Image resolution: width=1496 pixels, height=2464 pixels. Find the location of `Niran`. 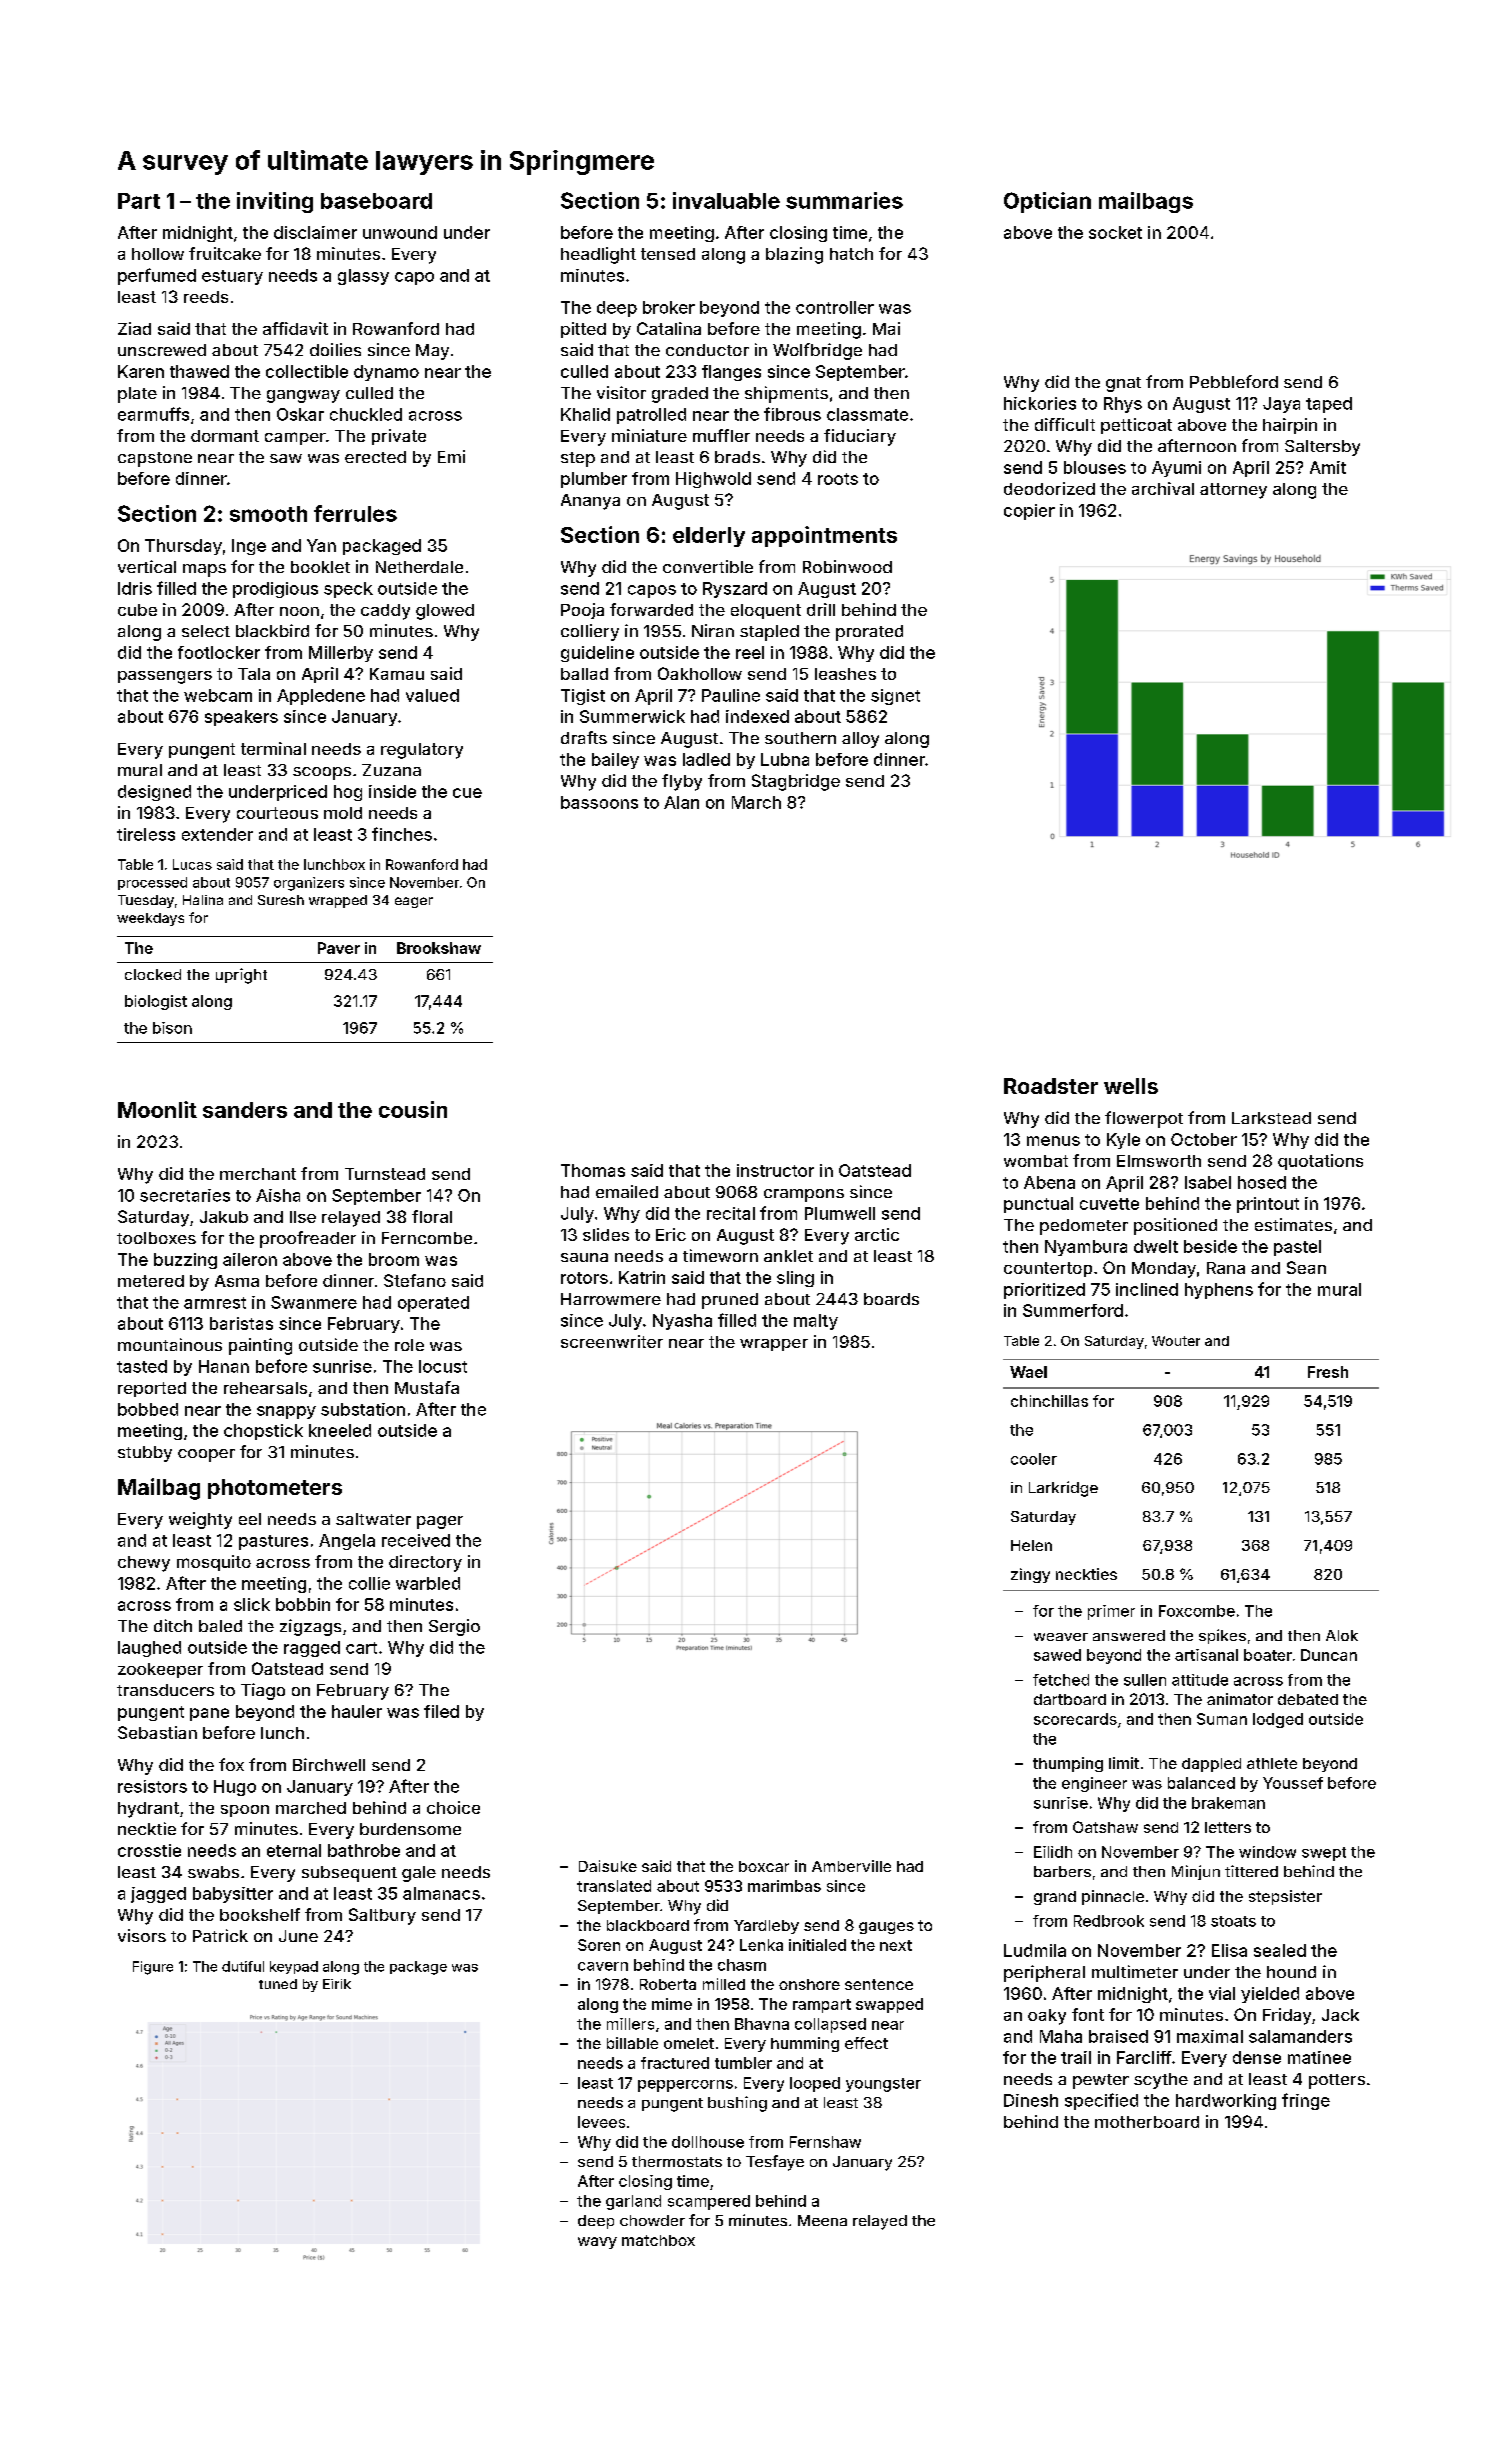

Niran is located at coordinates (713, 630).
